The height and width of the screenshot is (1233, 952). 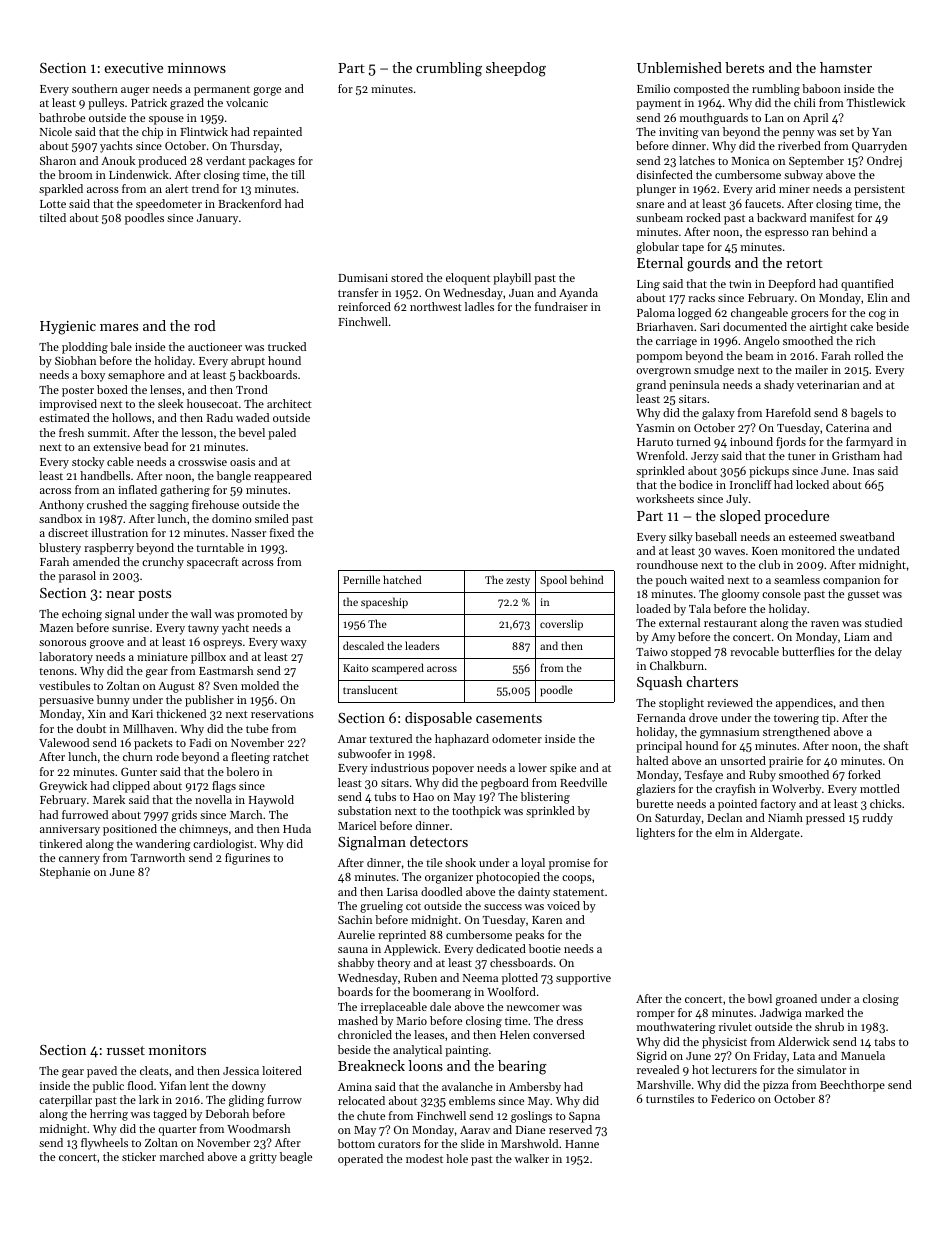 What do you see at coordinates (267, 91) in the screenshot?
I see `gorge` at bounding box center [267, 91].
